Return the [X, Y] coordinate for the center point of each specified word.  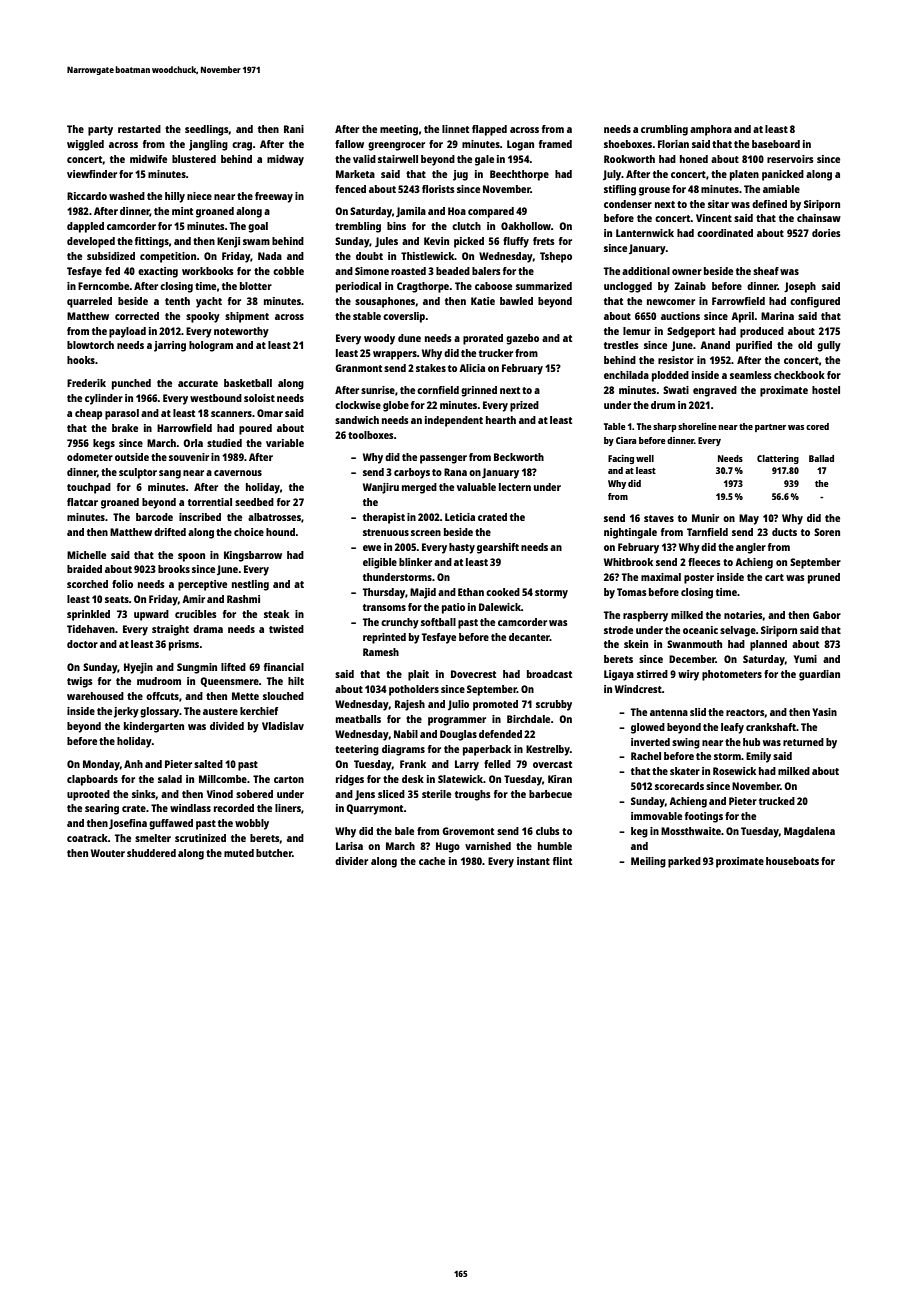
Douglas [458, 735]
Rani [294, 129]
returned [803, 742]
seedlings [207, 130]
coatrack [87, 838]
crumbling [664, 130]
